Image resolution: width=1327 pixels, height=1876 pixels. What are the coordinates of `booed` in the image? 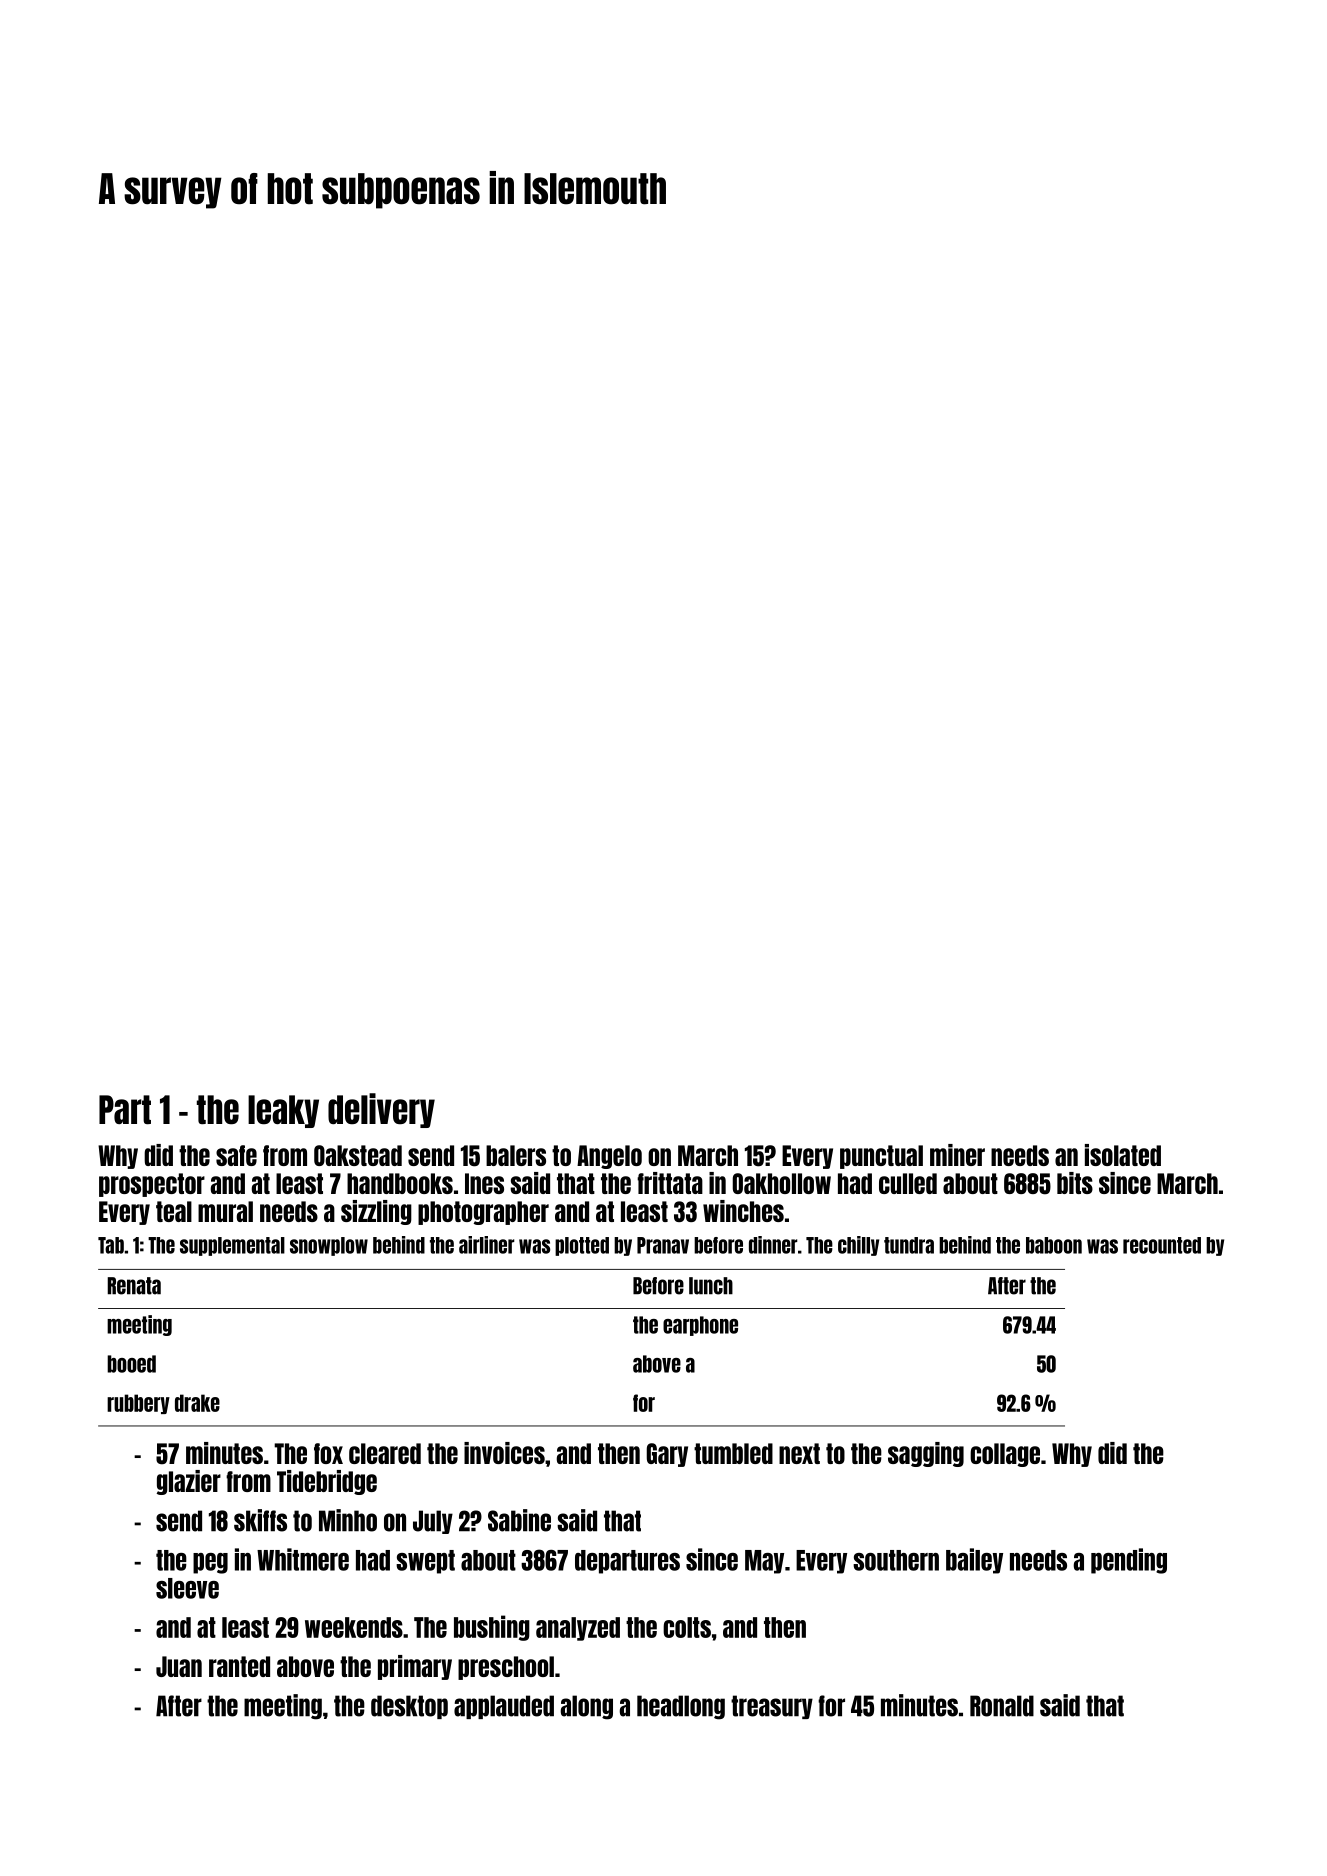 It's located at (131, 1364).
